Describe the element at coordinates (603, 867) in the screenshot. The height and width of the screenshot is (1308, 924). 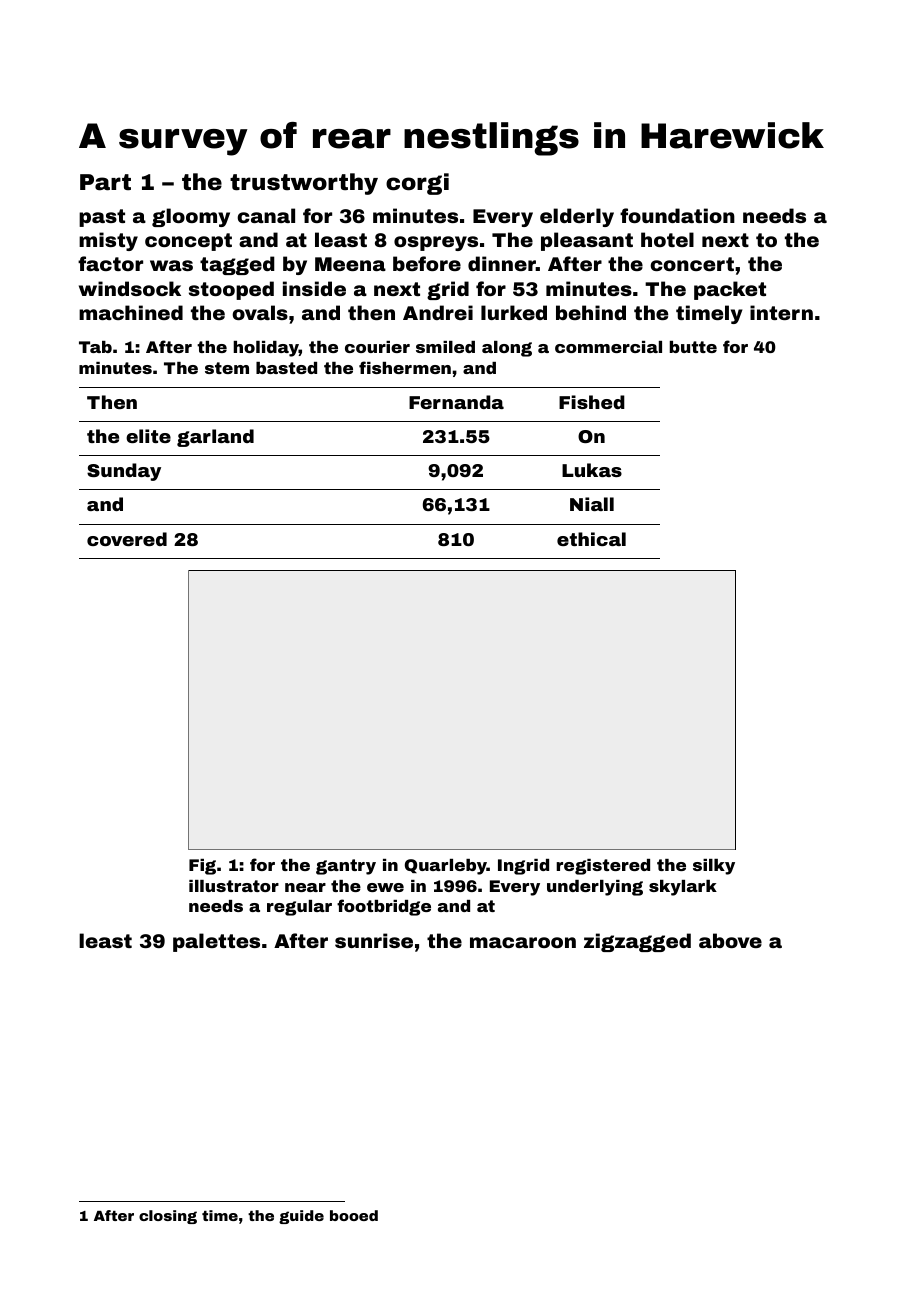
I see `registered` at that location.
